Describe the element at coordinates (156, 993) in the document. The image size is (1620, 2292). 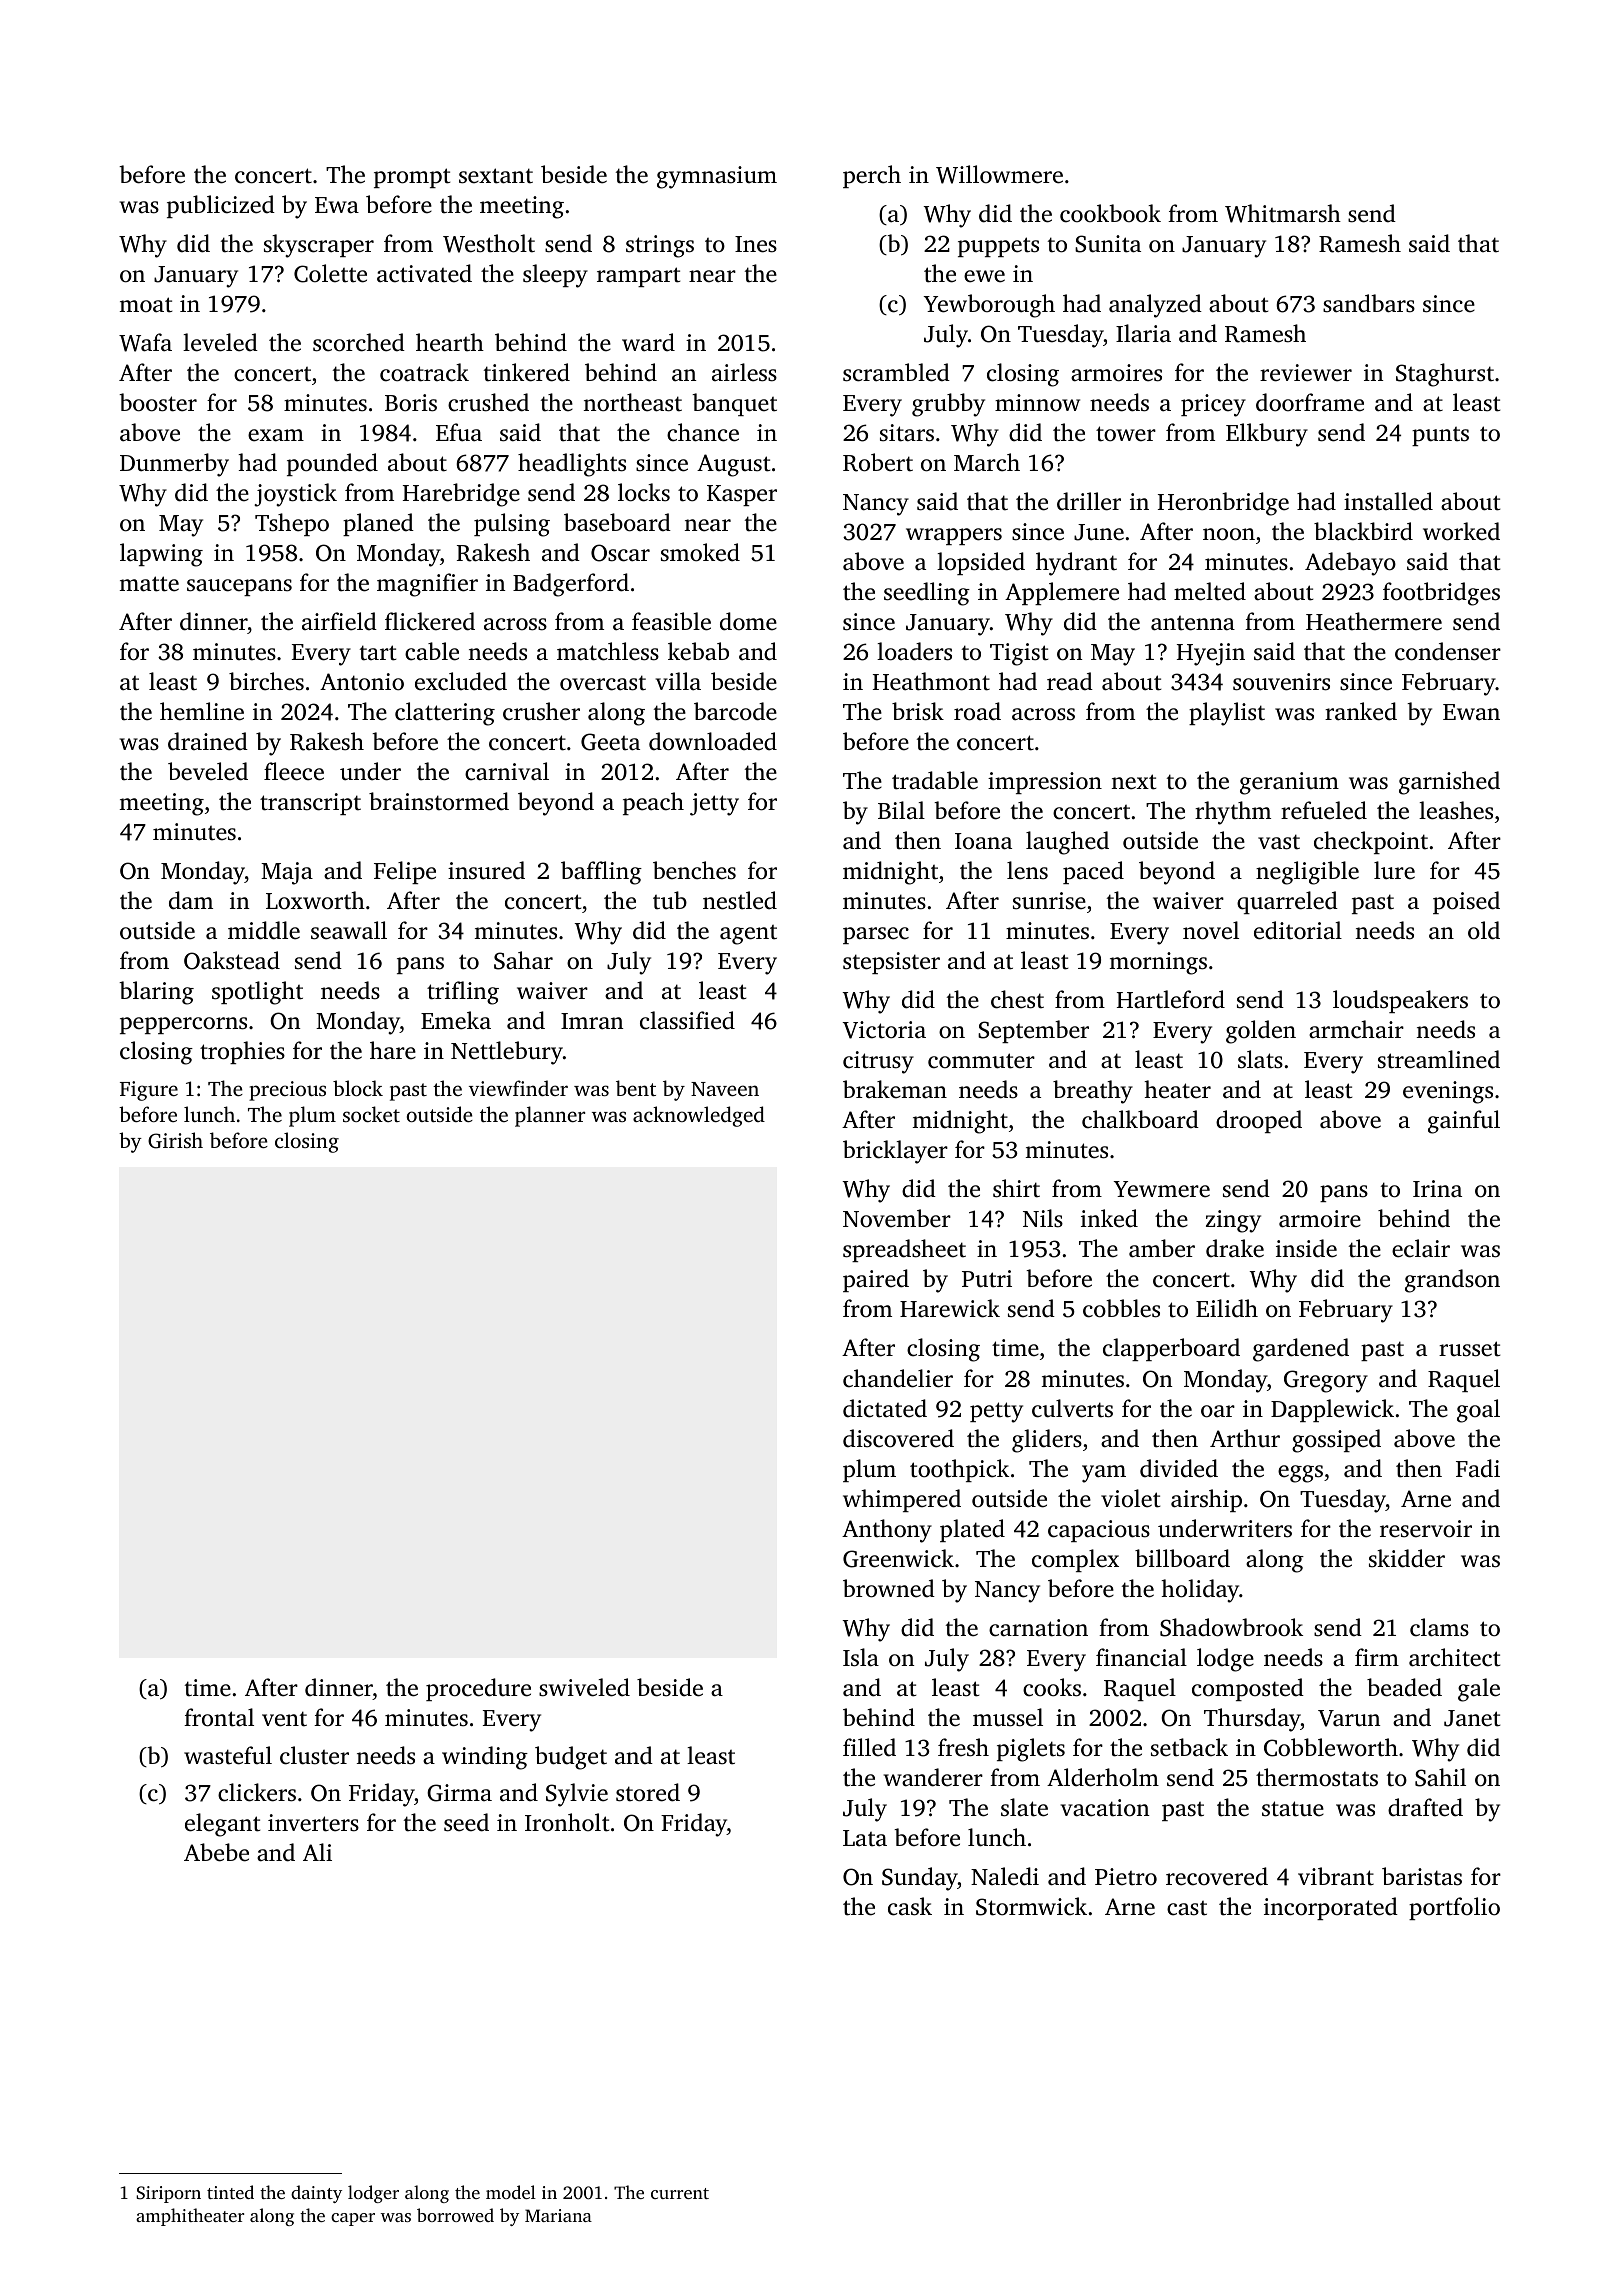
I see `blaring` at that location.
